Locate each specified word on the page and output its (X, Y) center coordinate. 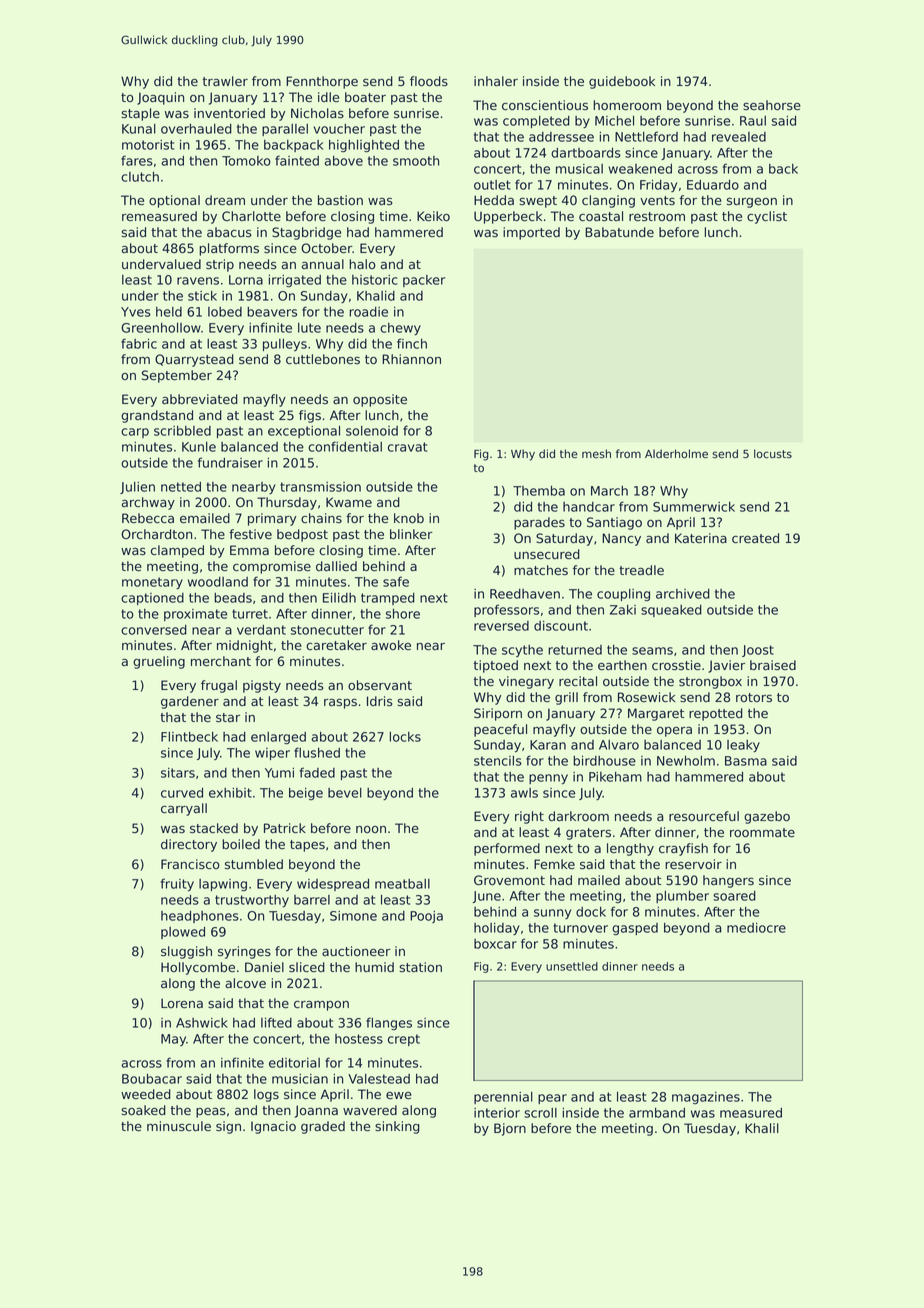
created (755, 538)
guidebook (622, 82)
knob (409, 518)
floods (429, 81)
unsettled (572, 966)
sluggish (186, 952)
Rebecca (148, 518)
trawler (225, 81)
